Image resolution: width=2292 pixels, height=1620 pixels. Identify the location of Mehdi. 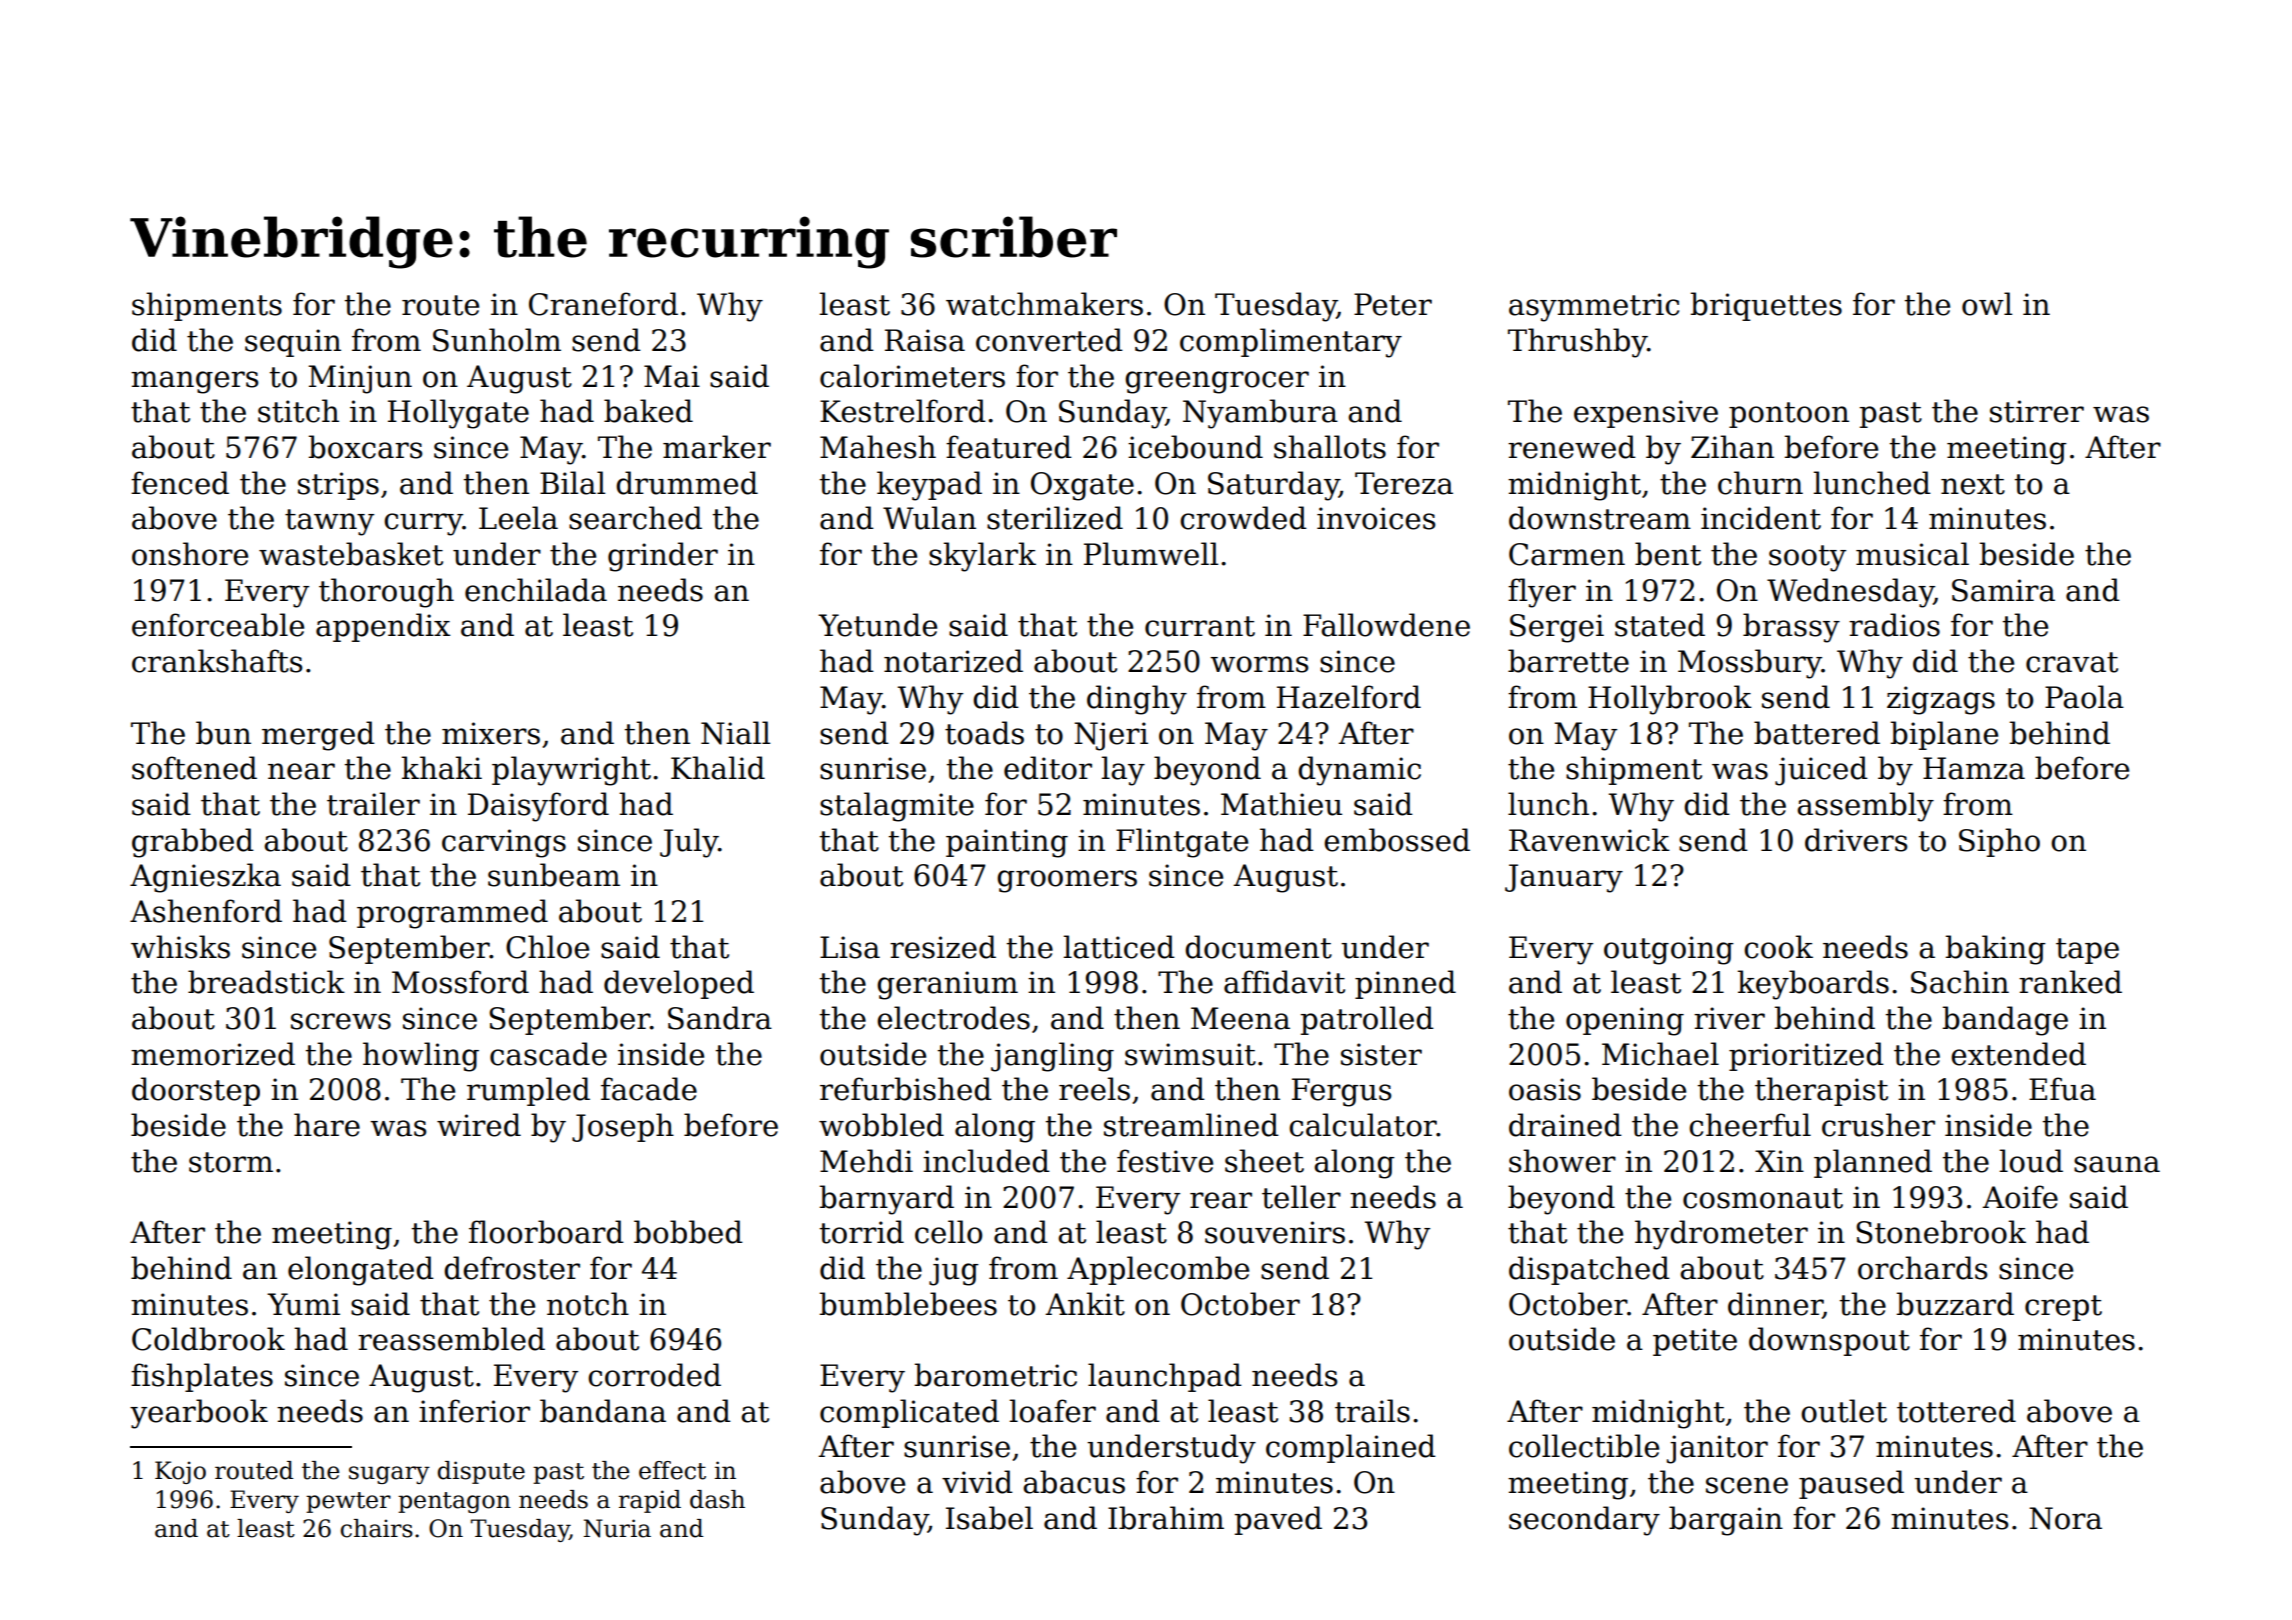
(866, 1161).
